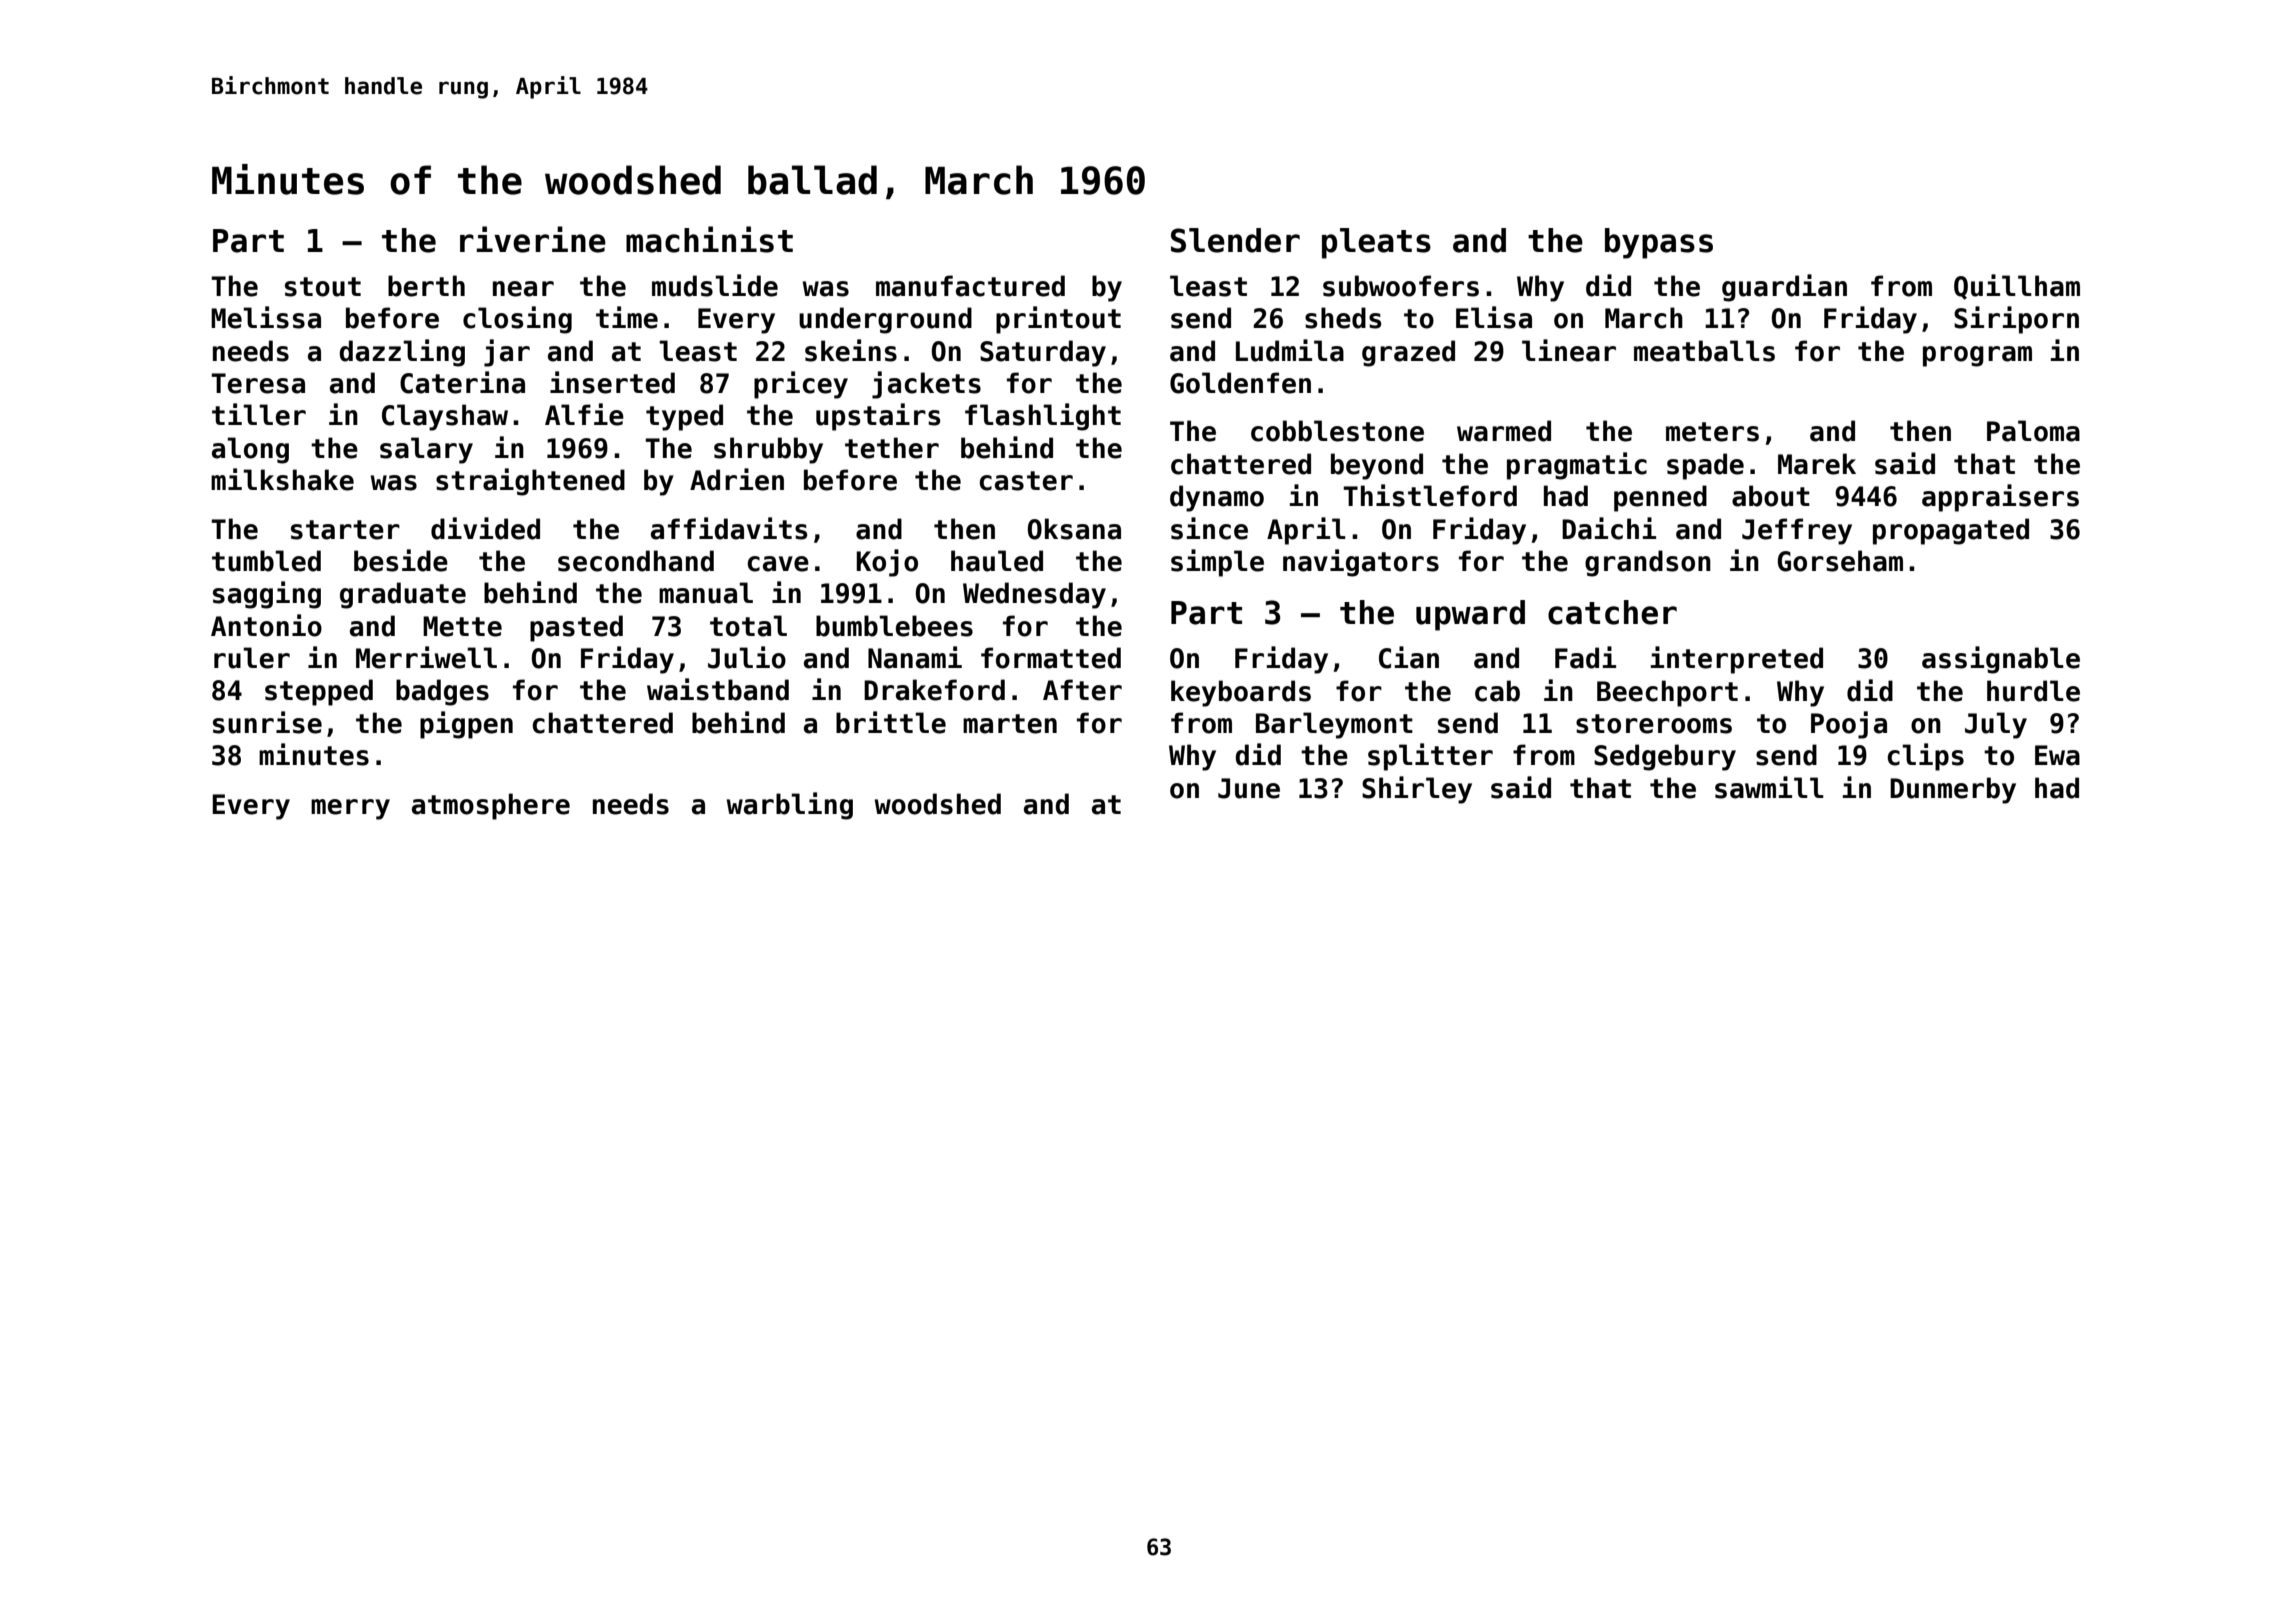 This image has height=1620, width=2292. Describe the element at coordinates (1235, 240) in the image. I see `Slender` at that location.
